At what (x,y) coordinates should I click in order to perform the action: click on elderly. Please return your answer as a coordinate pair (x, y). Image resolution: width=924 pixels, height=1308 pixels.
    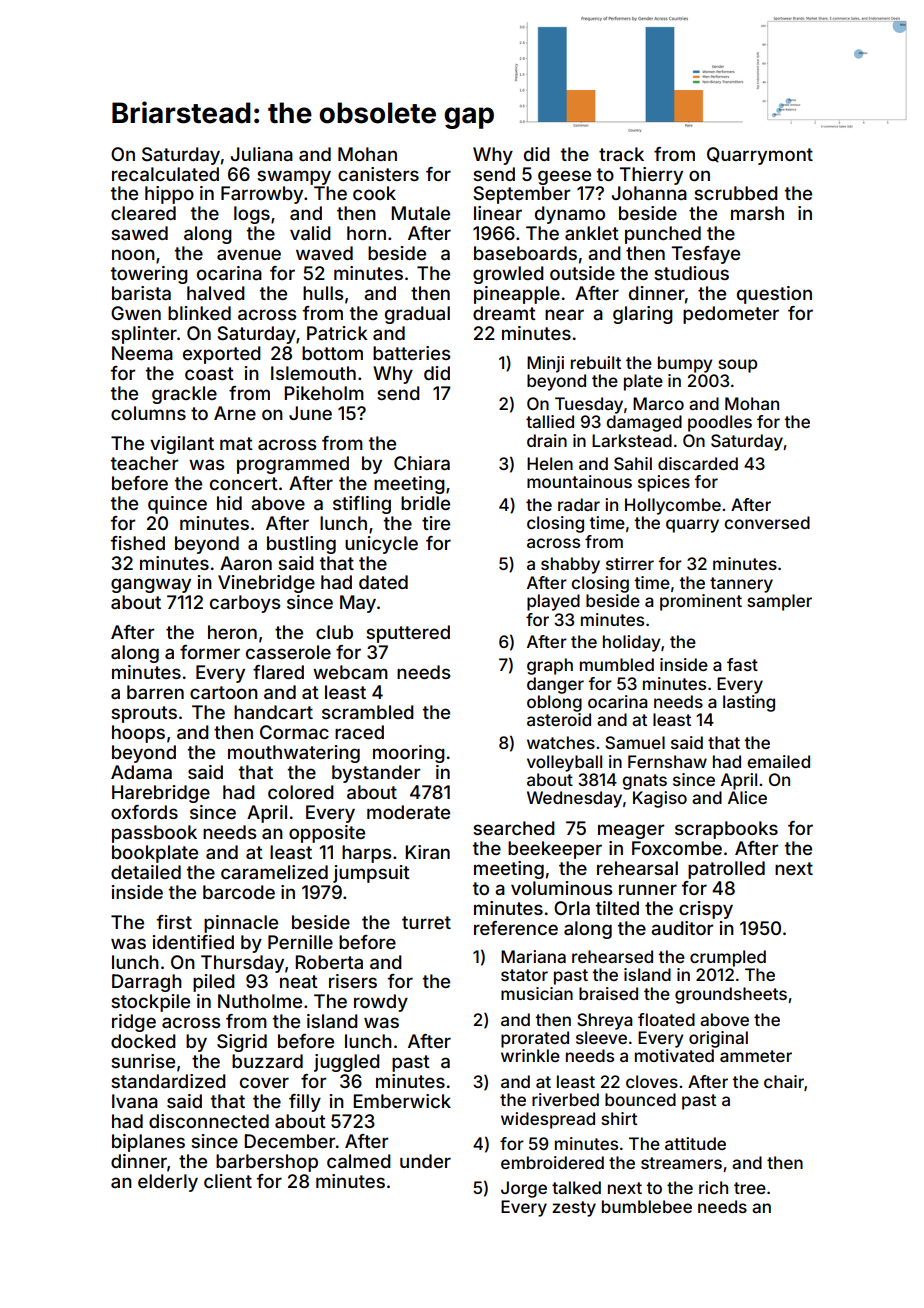
    Looking at the image, I should click on (168, 1183).
